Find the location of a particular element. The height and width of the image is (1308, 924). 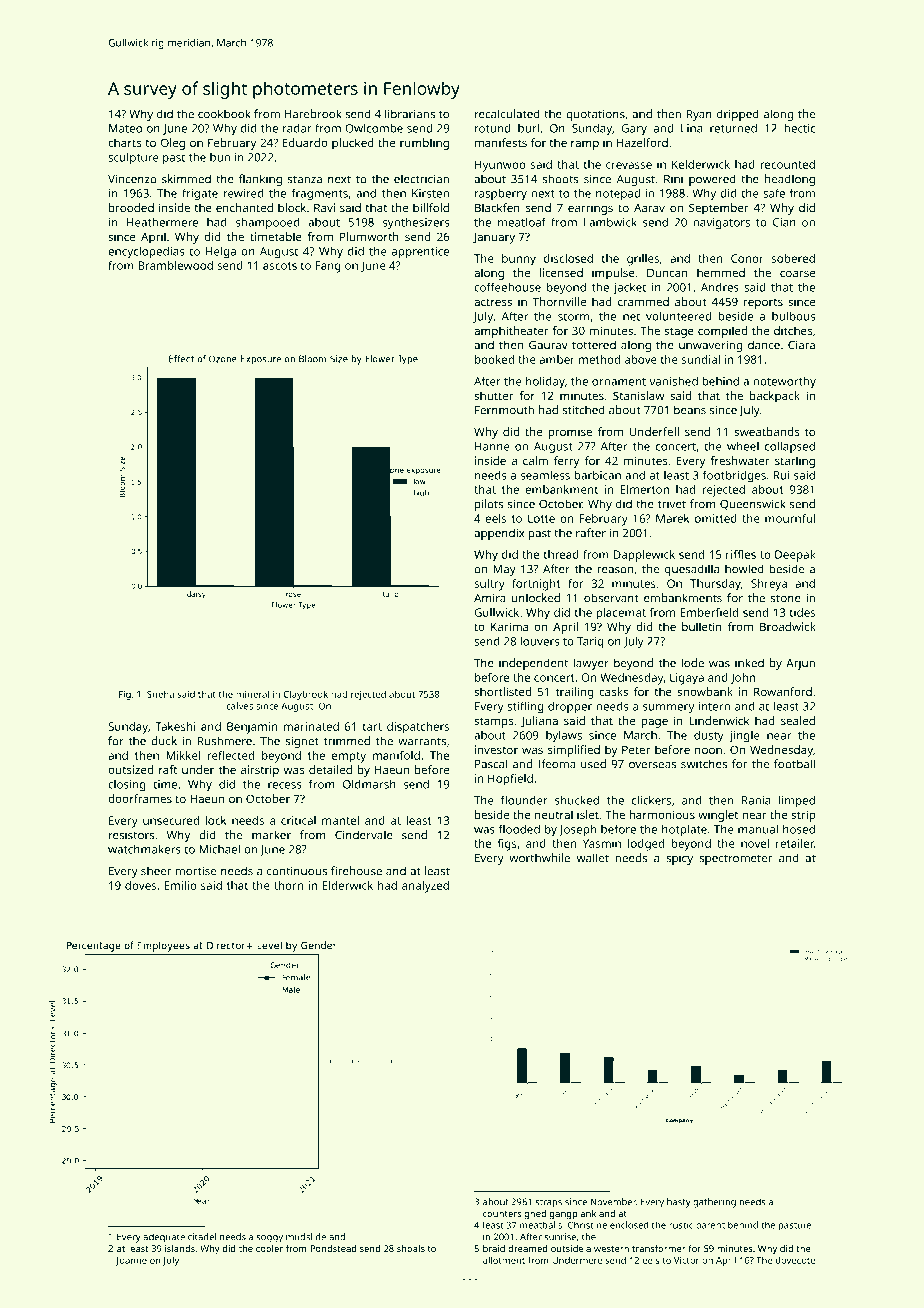

empty is located at coordinates (349, 757).
